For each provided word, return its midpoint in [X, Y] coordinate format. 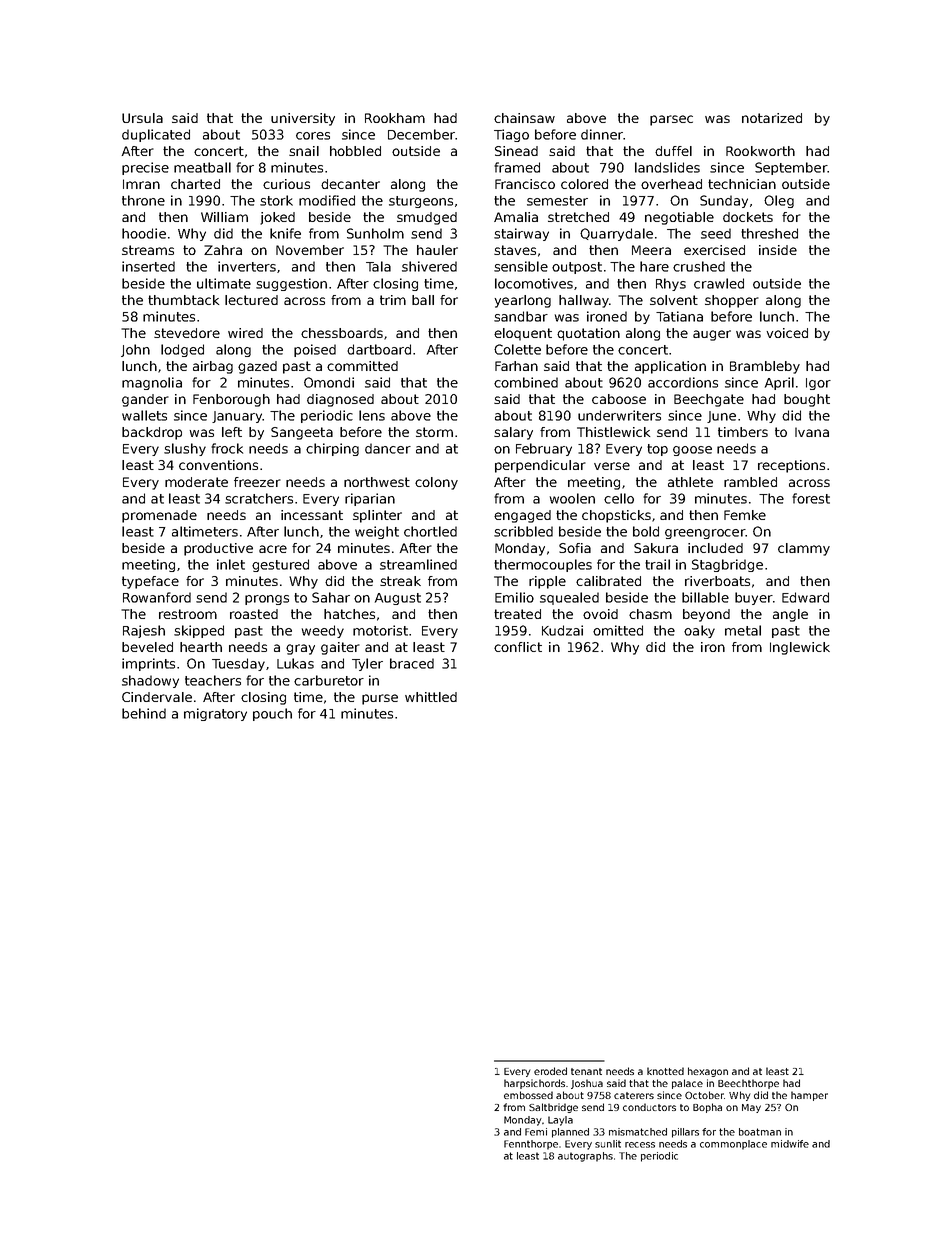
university [303, 119]
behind [144, 713]
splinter [377, 516]
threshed [769, 233]
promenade [159, 516]
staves [515, 250]
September [791, 168]
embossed [528, 1095]
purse [380, 699]
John [135, 350]
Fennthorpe [531, 1145]
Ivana [812, 432]
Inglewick [800, 648]
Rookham [395, 118]
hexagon [708, 1072]
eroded [550, 1071]
